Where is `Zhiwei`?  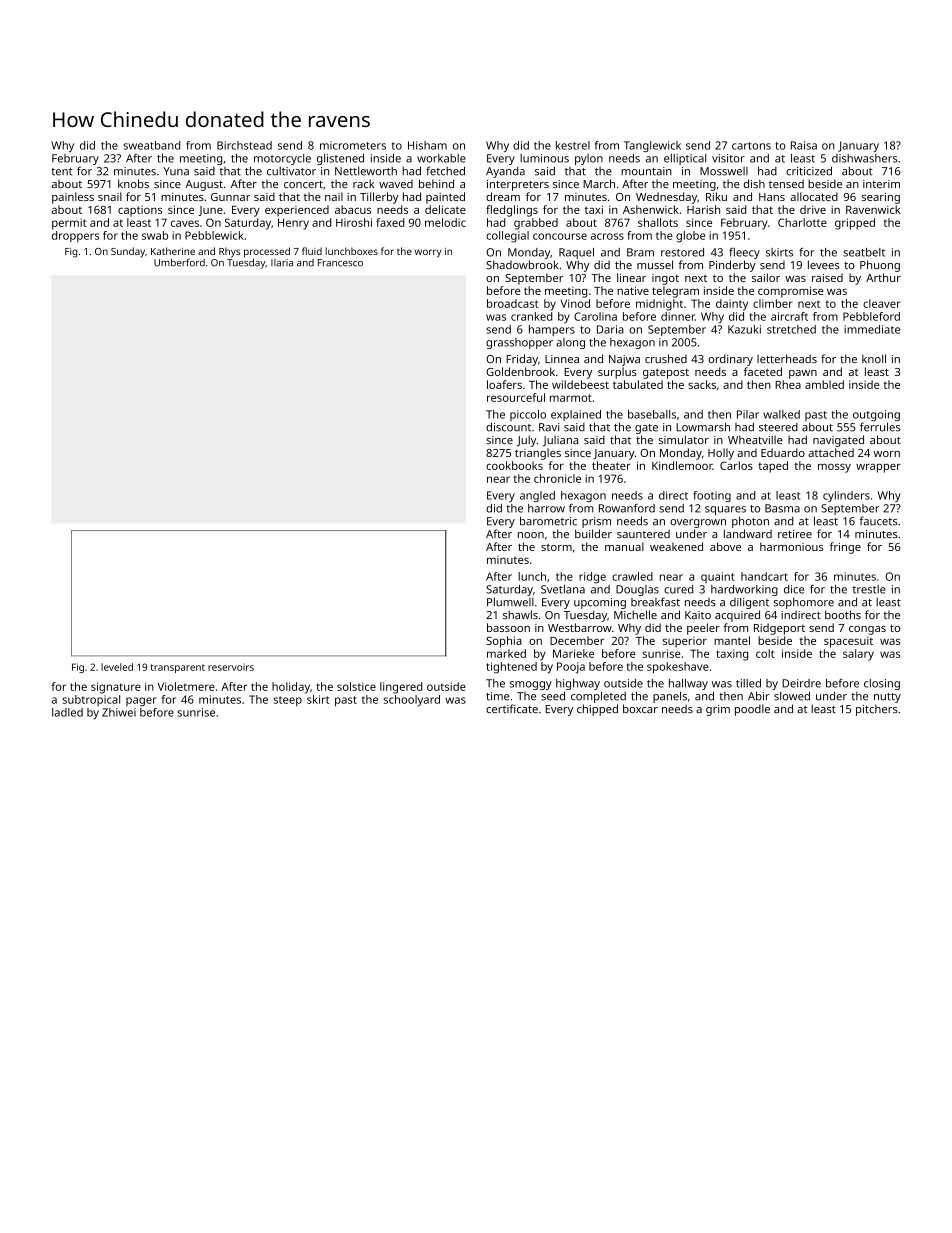 Zhiwei is located at coordinates (119, 712).
